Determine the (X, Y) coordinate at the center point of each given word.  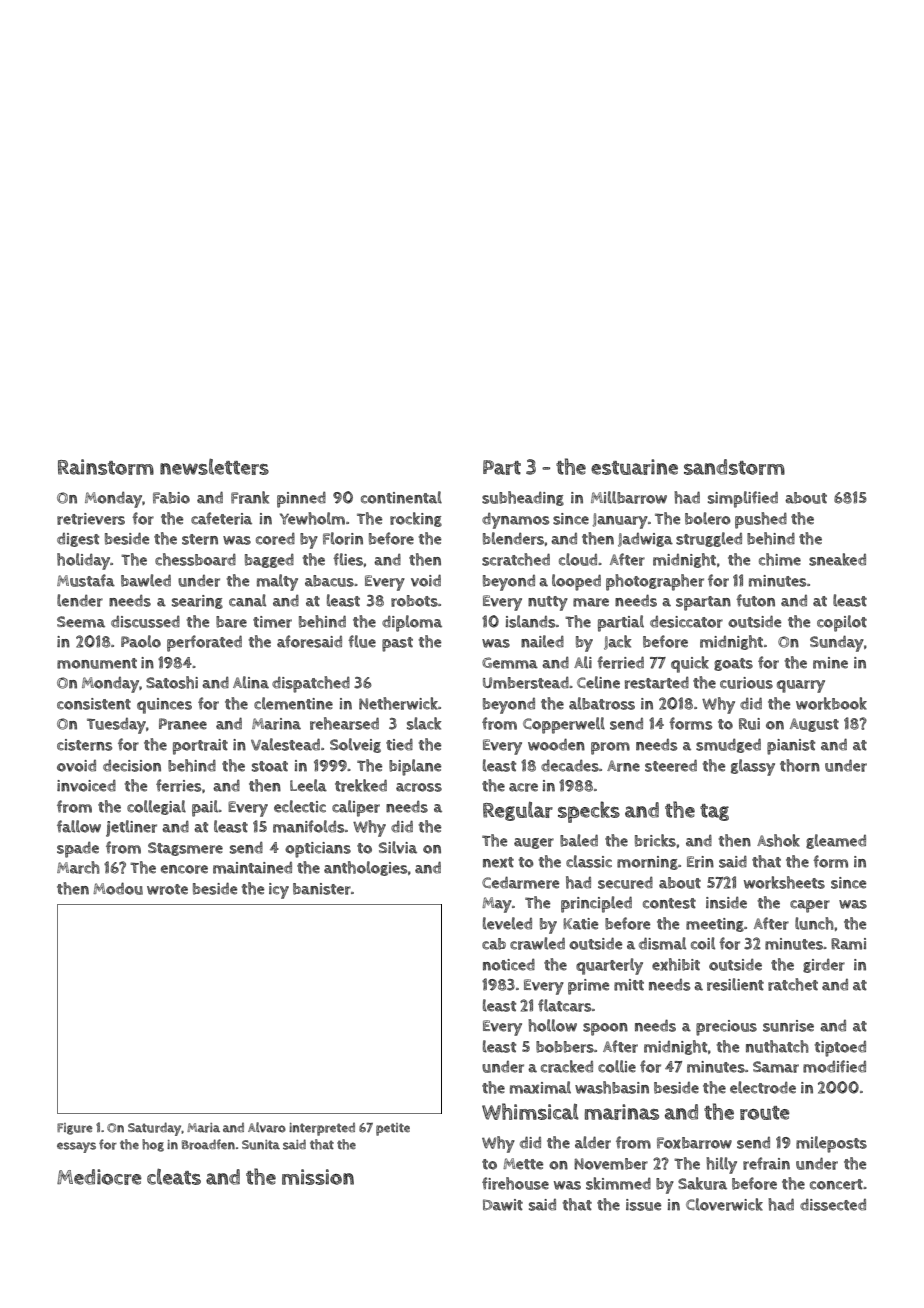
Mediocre (99, 1177)
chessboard (195, 559)
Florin (343, 538)
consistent (94, 704)
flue (362, 641)
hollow (552, 1025)
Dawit (503, 1205)
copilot (842, 623)
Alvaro (267, 1127)
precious (726, 1028)
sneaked (837, 559)
